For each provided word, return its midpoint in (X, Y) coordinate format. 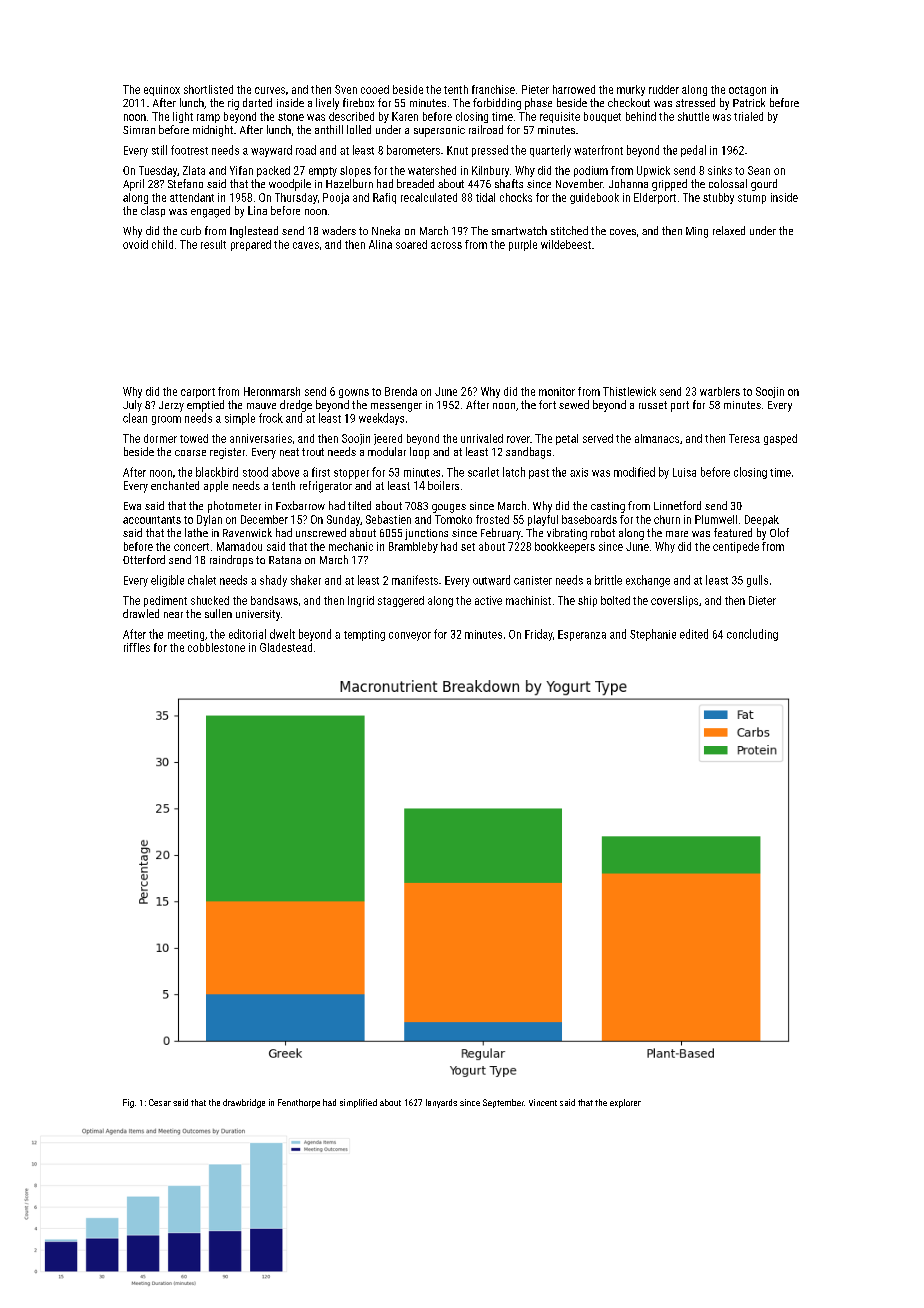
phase (538, 104)
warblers (720, 391)
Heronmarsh (272, 391)
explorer (625, 1103)
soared (411, 244)
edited (694, 634)
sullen (218, 613)
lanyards (441, 1103)
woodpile (290, 185)
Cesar (160, 1102)
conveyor (410, 636)
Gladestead (286, 647)
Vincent (543, 1102)
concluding (752, 635)
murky (631, 90)
